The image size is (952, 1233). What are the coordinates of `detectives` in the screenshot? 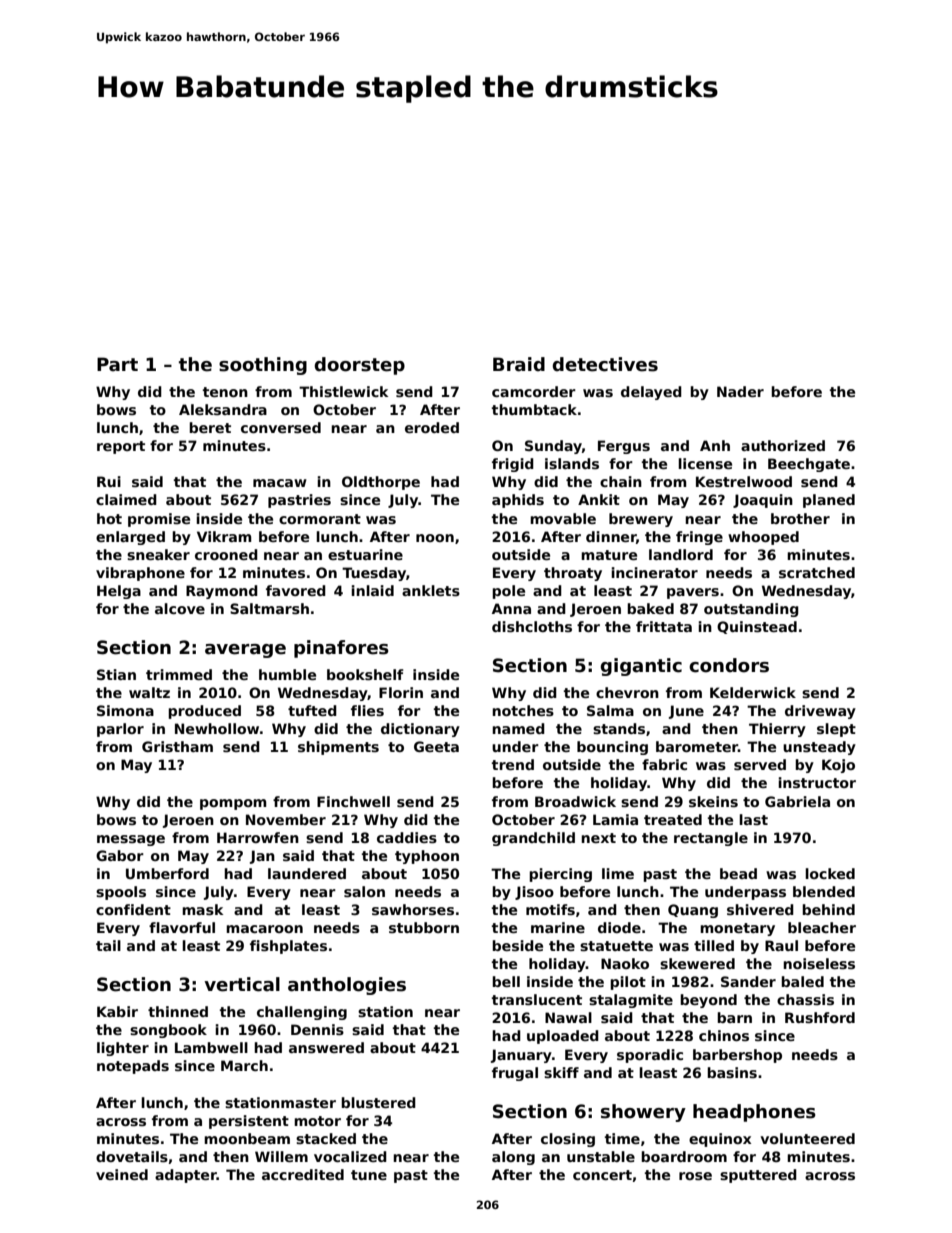 It's located at (605, 364).
